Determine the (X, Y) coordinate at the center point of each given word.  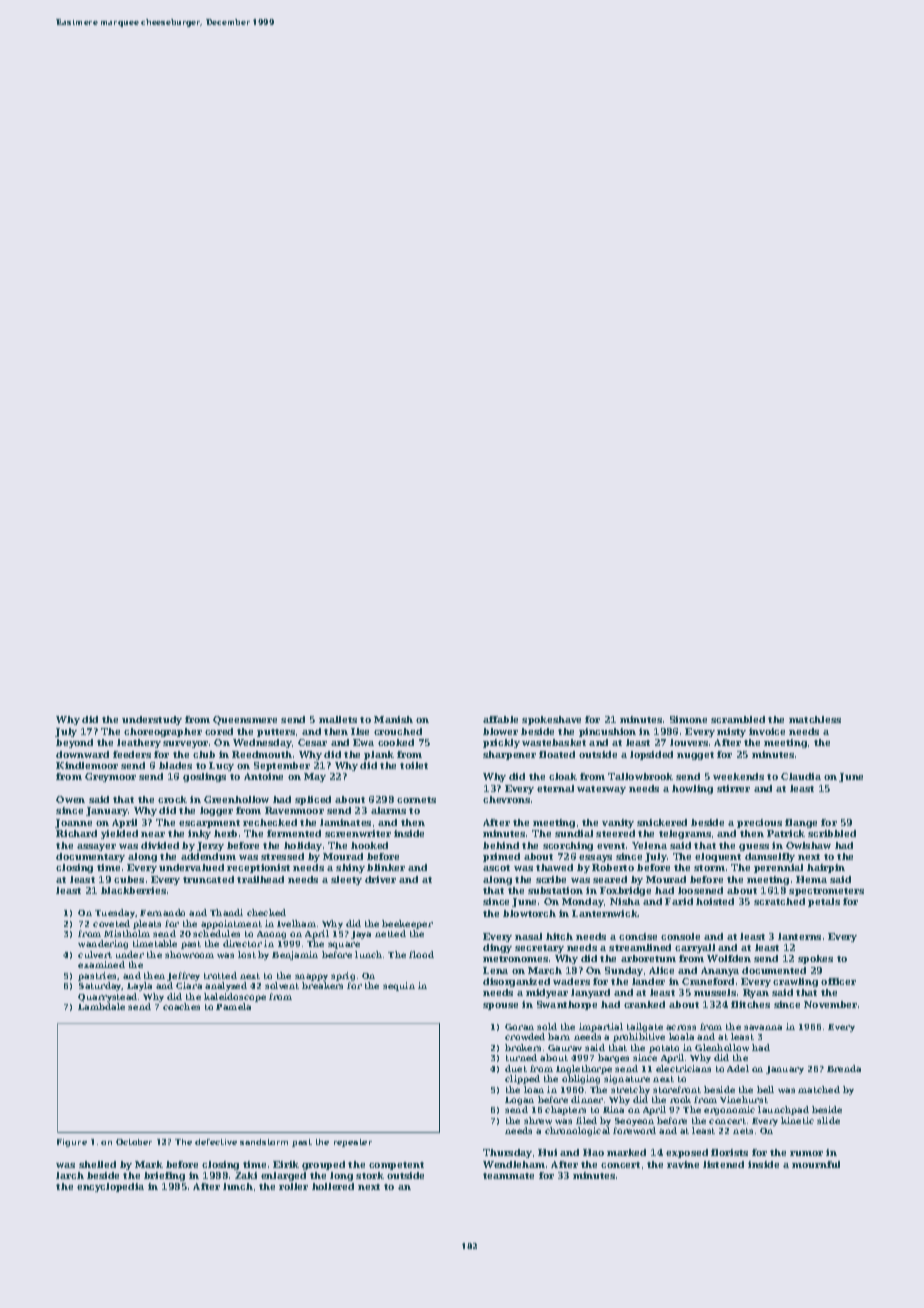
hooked (369, 845)
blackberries (133, 890)
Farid (679, 901)
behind (501, 845)
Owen (70, 799)
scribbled (832, 833)
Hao (593, 1152)
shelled (97, 1164)
